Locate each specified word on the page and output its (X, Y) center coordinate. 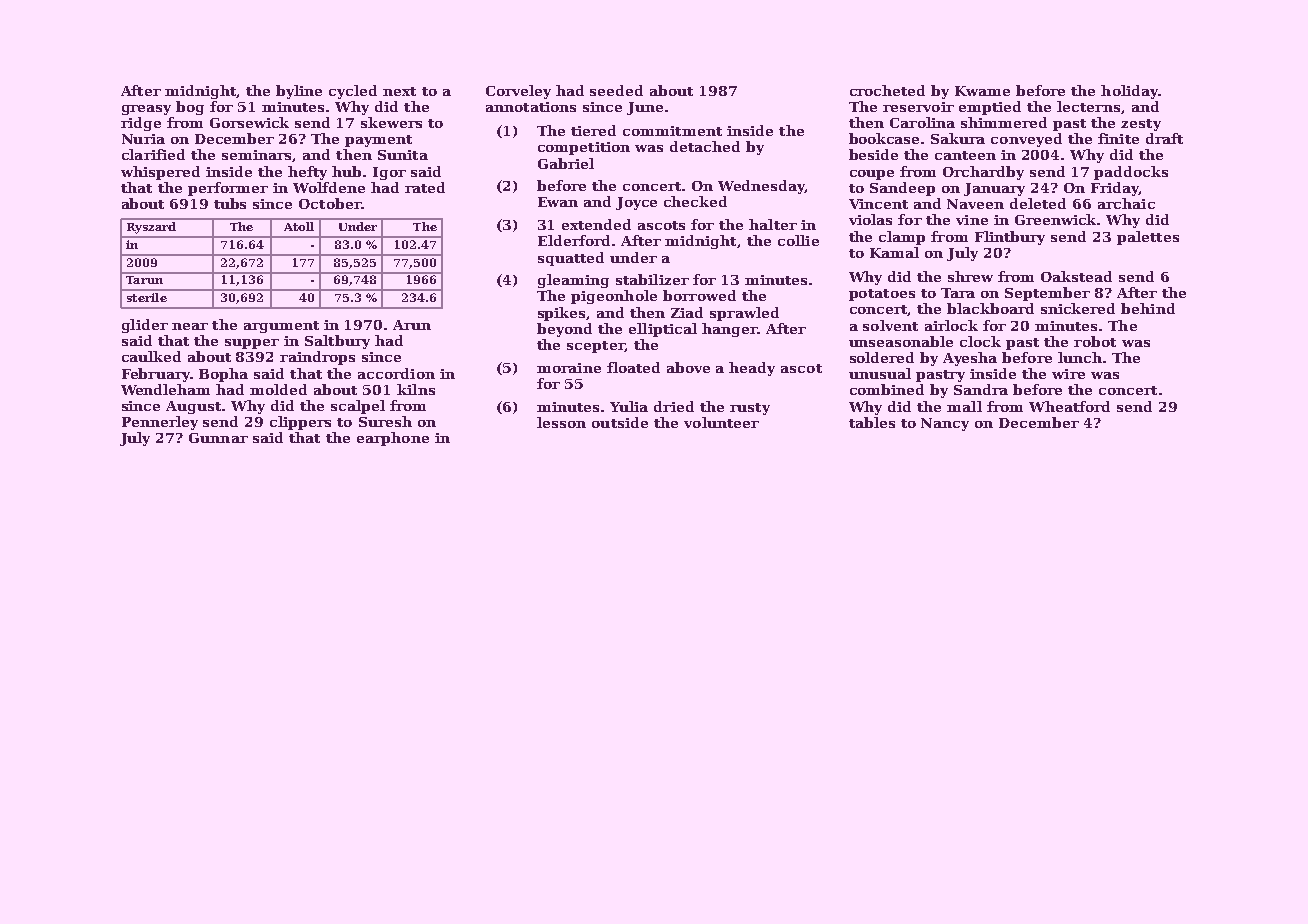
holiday (1129, 92)
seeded (616, 90)
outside (620, 422)
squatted (571, 259)
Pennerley (160, 423)
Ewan (558, 202)
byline (299, 92)
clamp (902, 238)
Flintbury (1010, 238)
